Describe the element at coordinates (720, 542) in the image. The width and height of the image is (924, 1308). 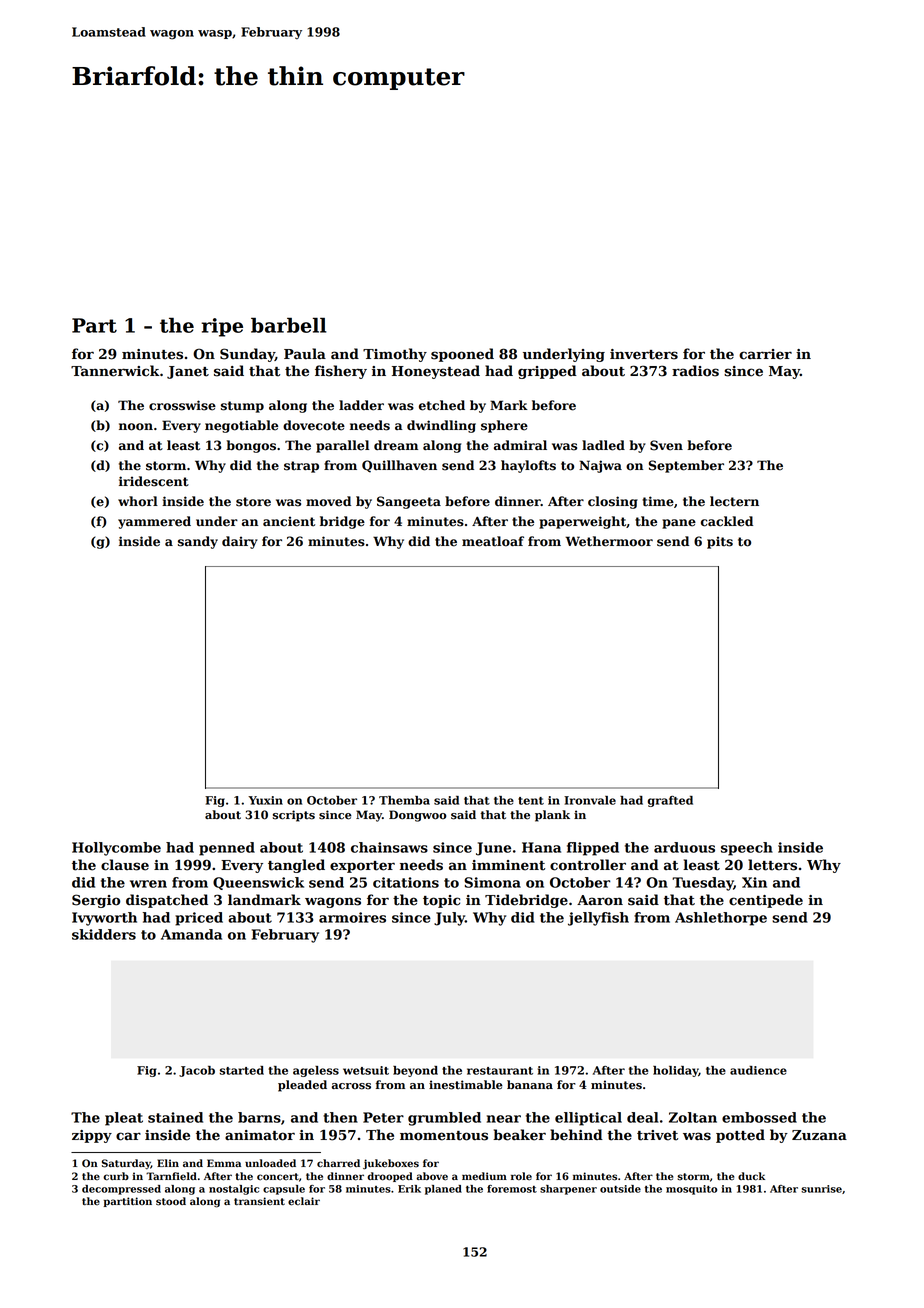
I see `pits` at that location.
